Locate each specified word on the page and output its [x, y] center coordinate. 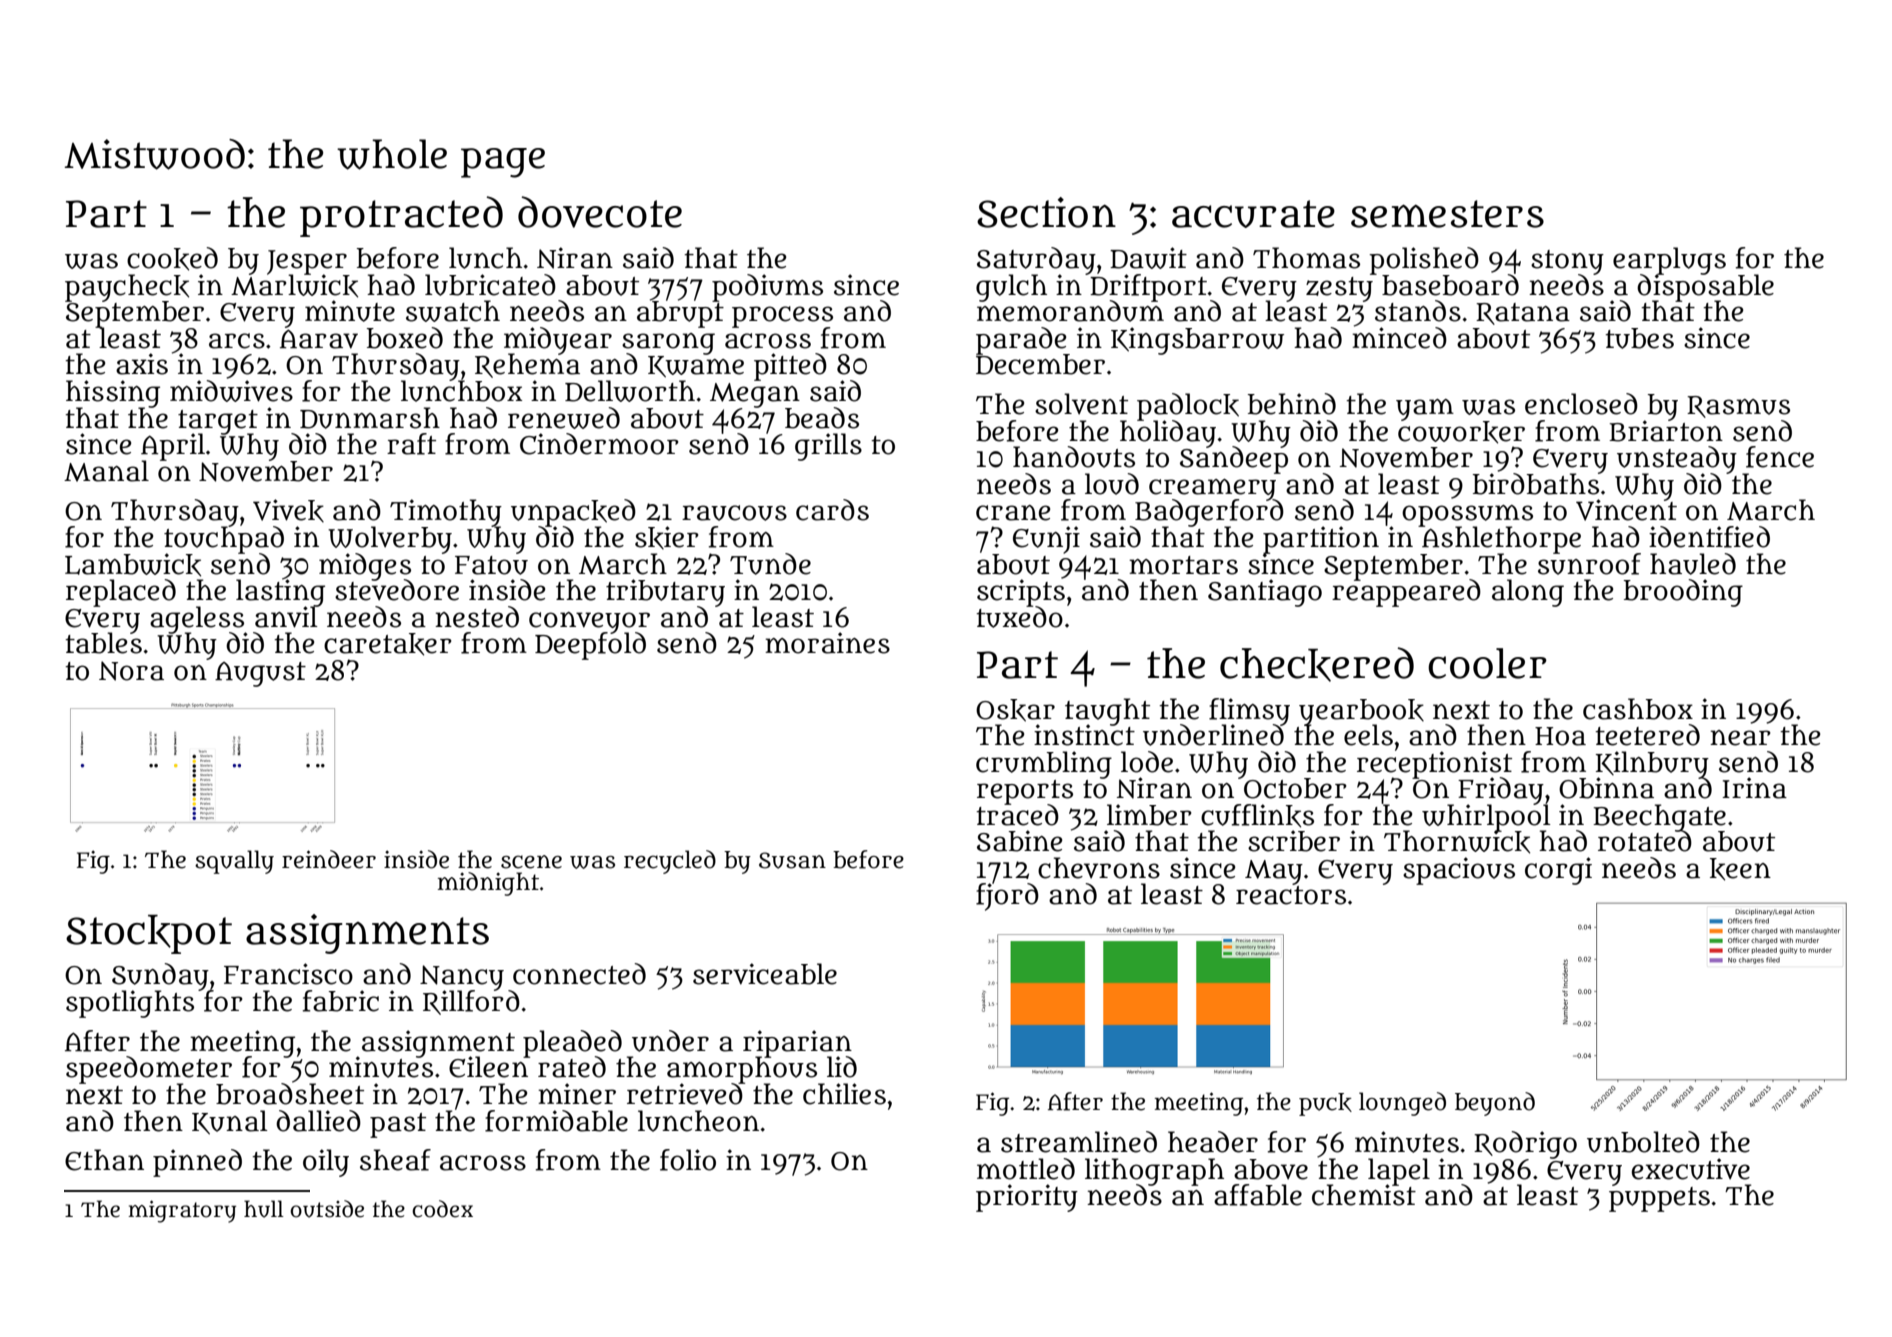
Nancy [462, 977]
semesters [1447, 214]
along [1528, 593]
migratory [182, 1211]
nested [477, 617]
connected [579, 974]
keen [1740, 869]
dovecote [600, 212]
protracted [401, 216]
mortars [1183, 565]
